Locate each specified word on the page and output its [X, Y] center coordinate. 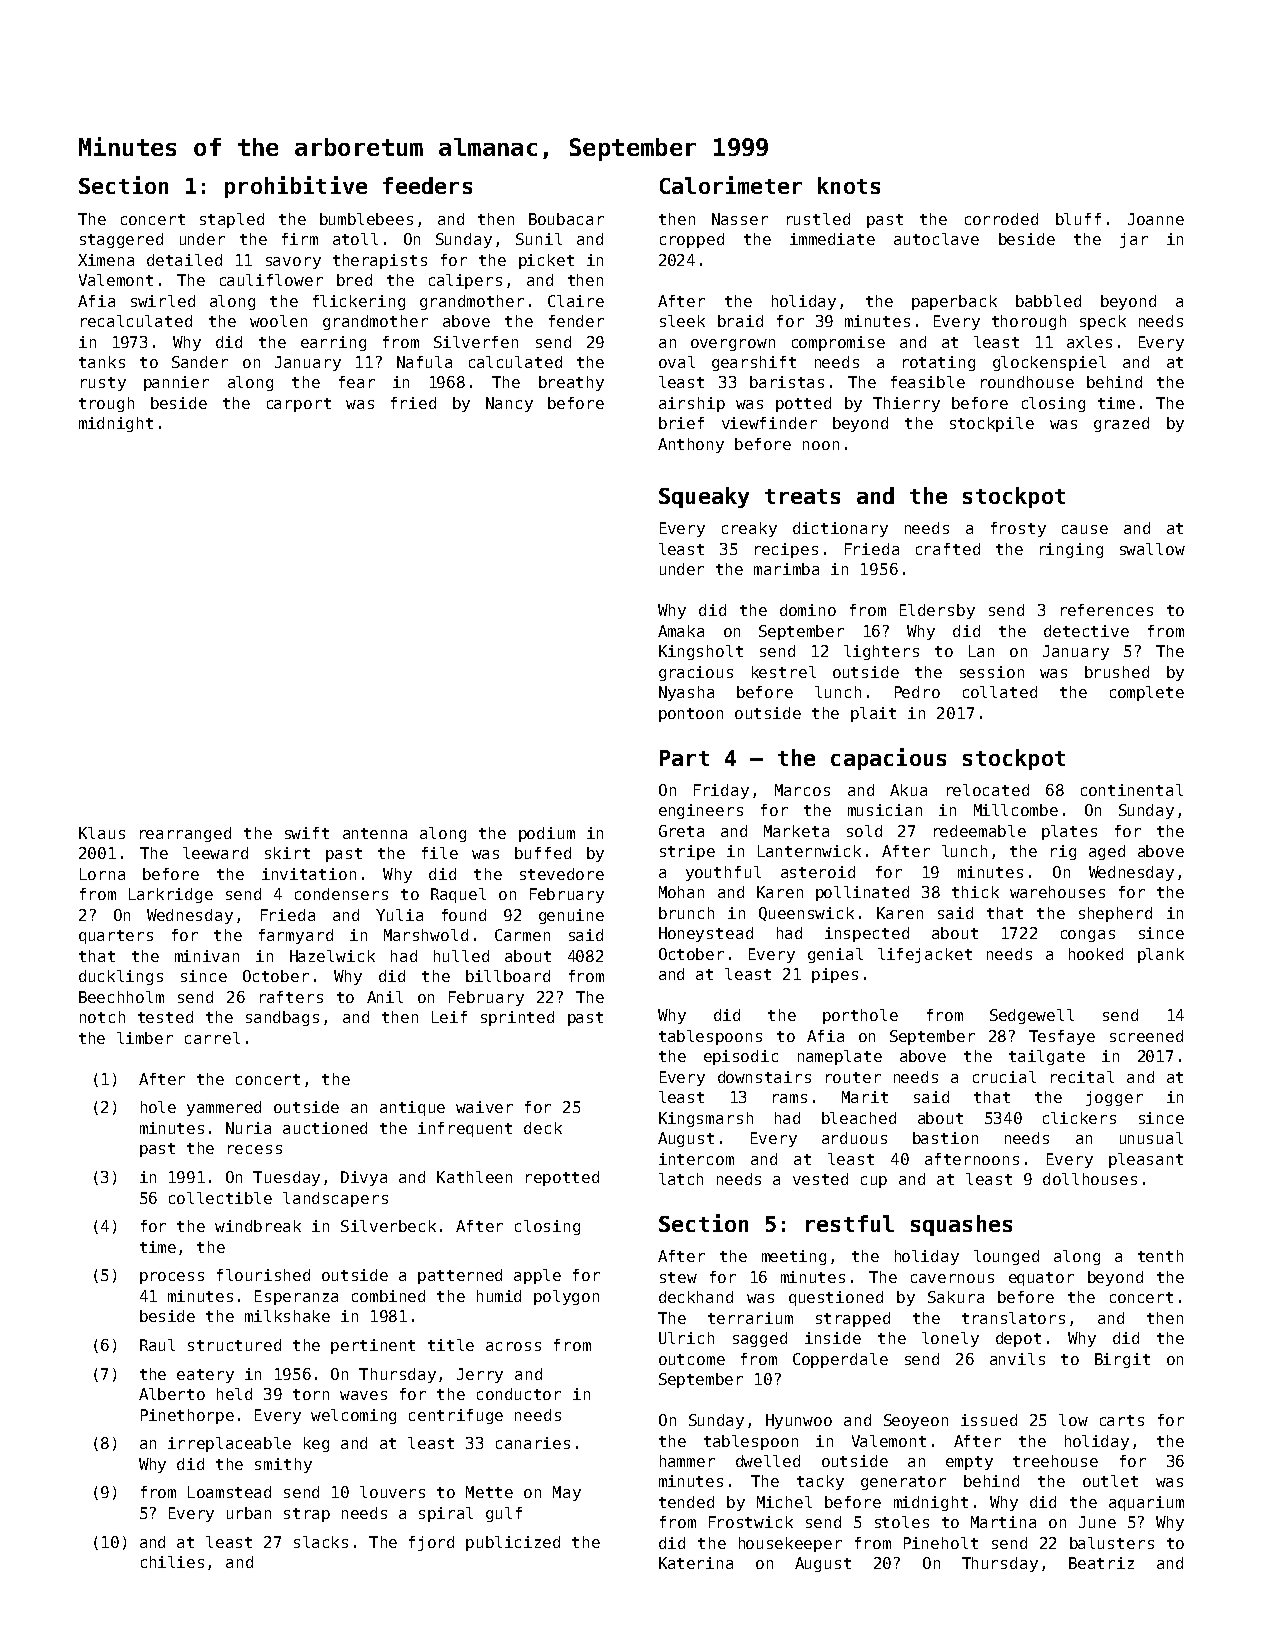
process [172, 1278]
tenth [1160, 1256]
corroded [1001, 219]
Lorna [102, 874]
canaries [533, 1443]
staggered [121, 240]
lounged [1006, 1257]
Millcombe [1016, 810]
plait [873, 714]
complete [1147, 693]
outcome [692, 1359]
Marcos [802, 790]
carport [299, 405]
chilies [172, 1562]
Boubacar [566, 219]
